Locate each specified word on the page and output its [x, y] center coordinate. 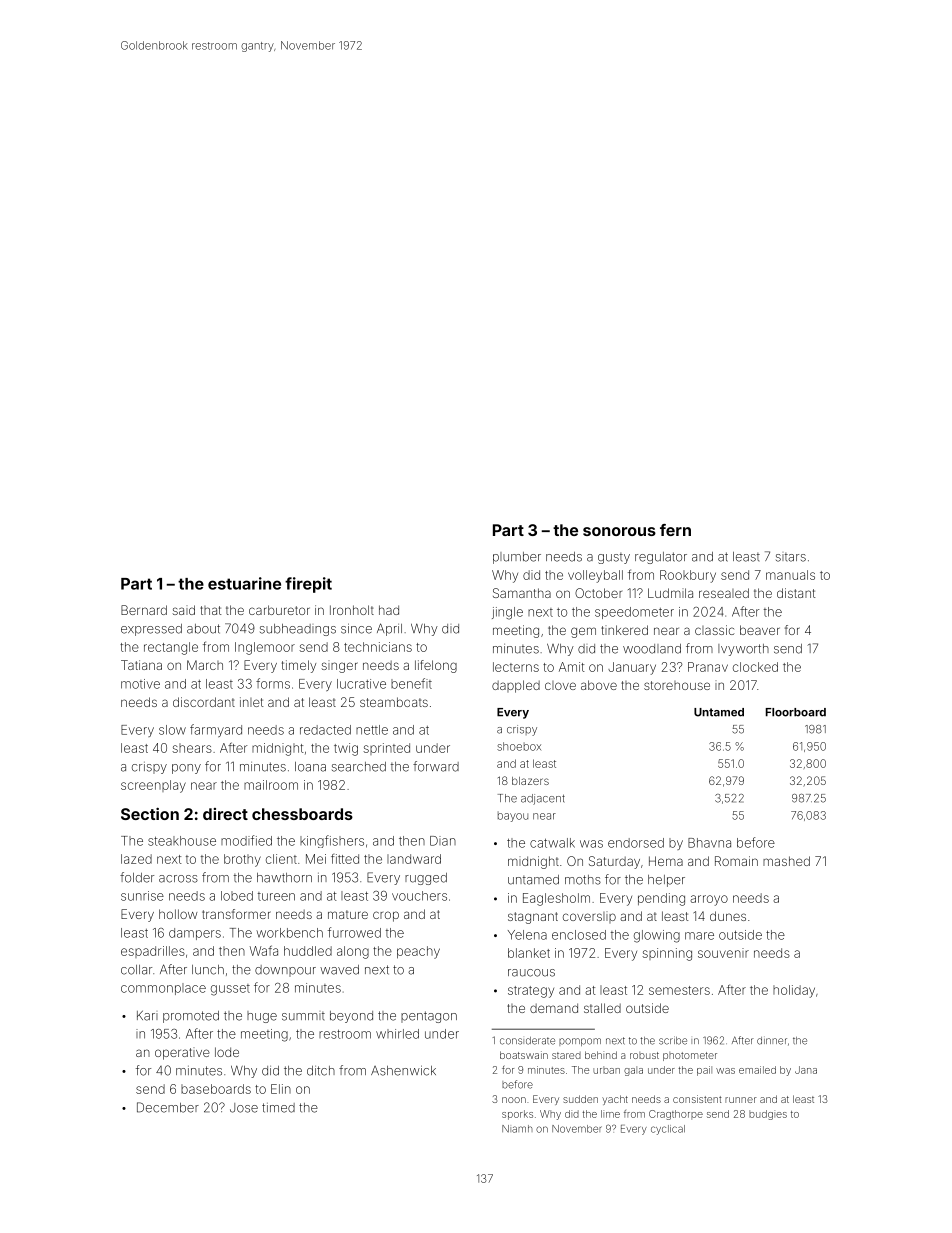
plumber [517, 558]
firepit [308, 585]
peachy [418, 952]
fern [675, 530]
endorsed [636, 843]
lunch [208, 970]
